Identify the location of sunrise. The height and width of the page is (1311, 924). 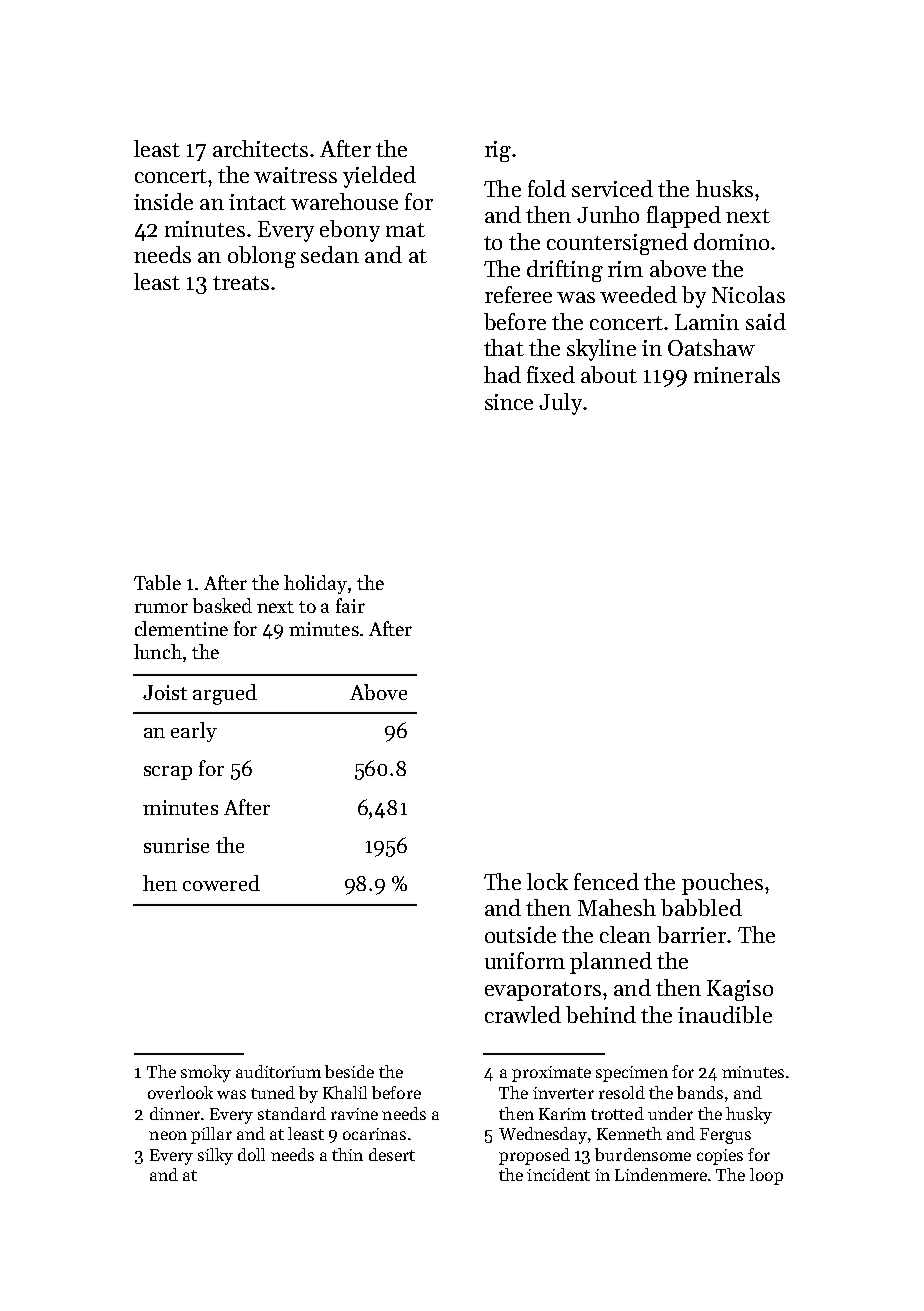
(176, 845).
